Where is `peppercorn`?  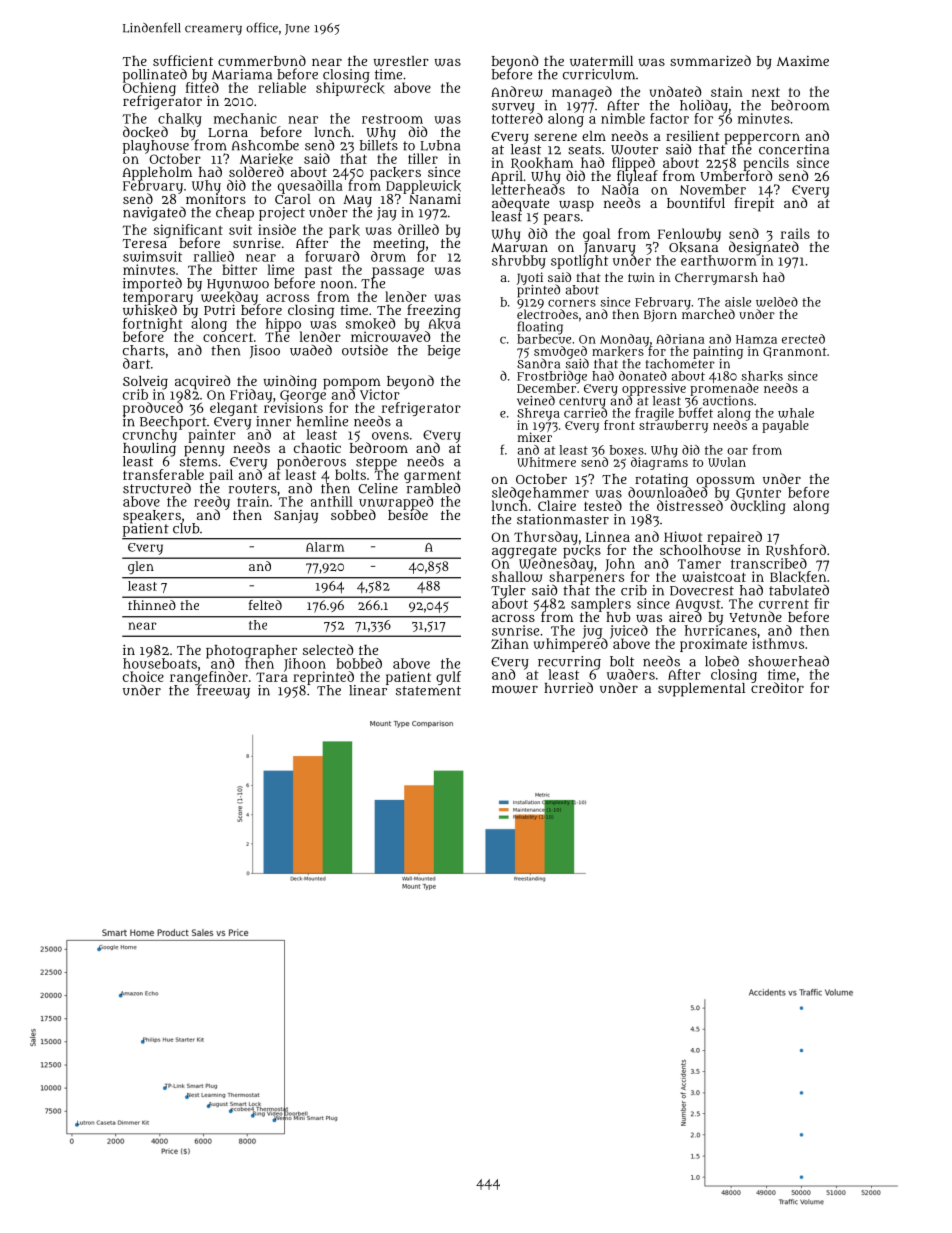 peppercorn is located at coordinates (762, 138).
